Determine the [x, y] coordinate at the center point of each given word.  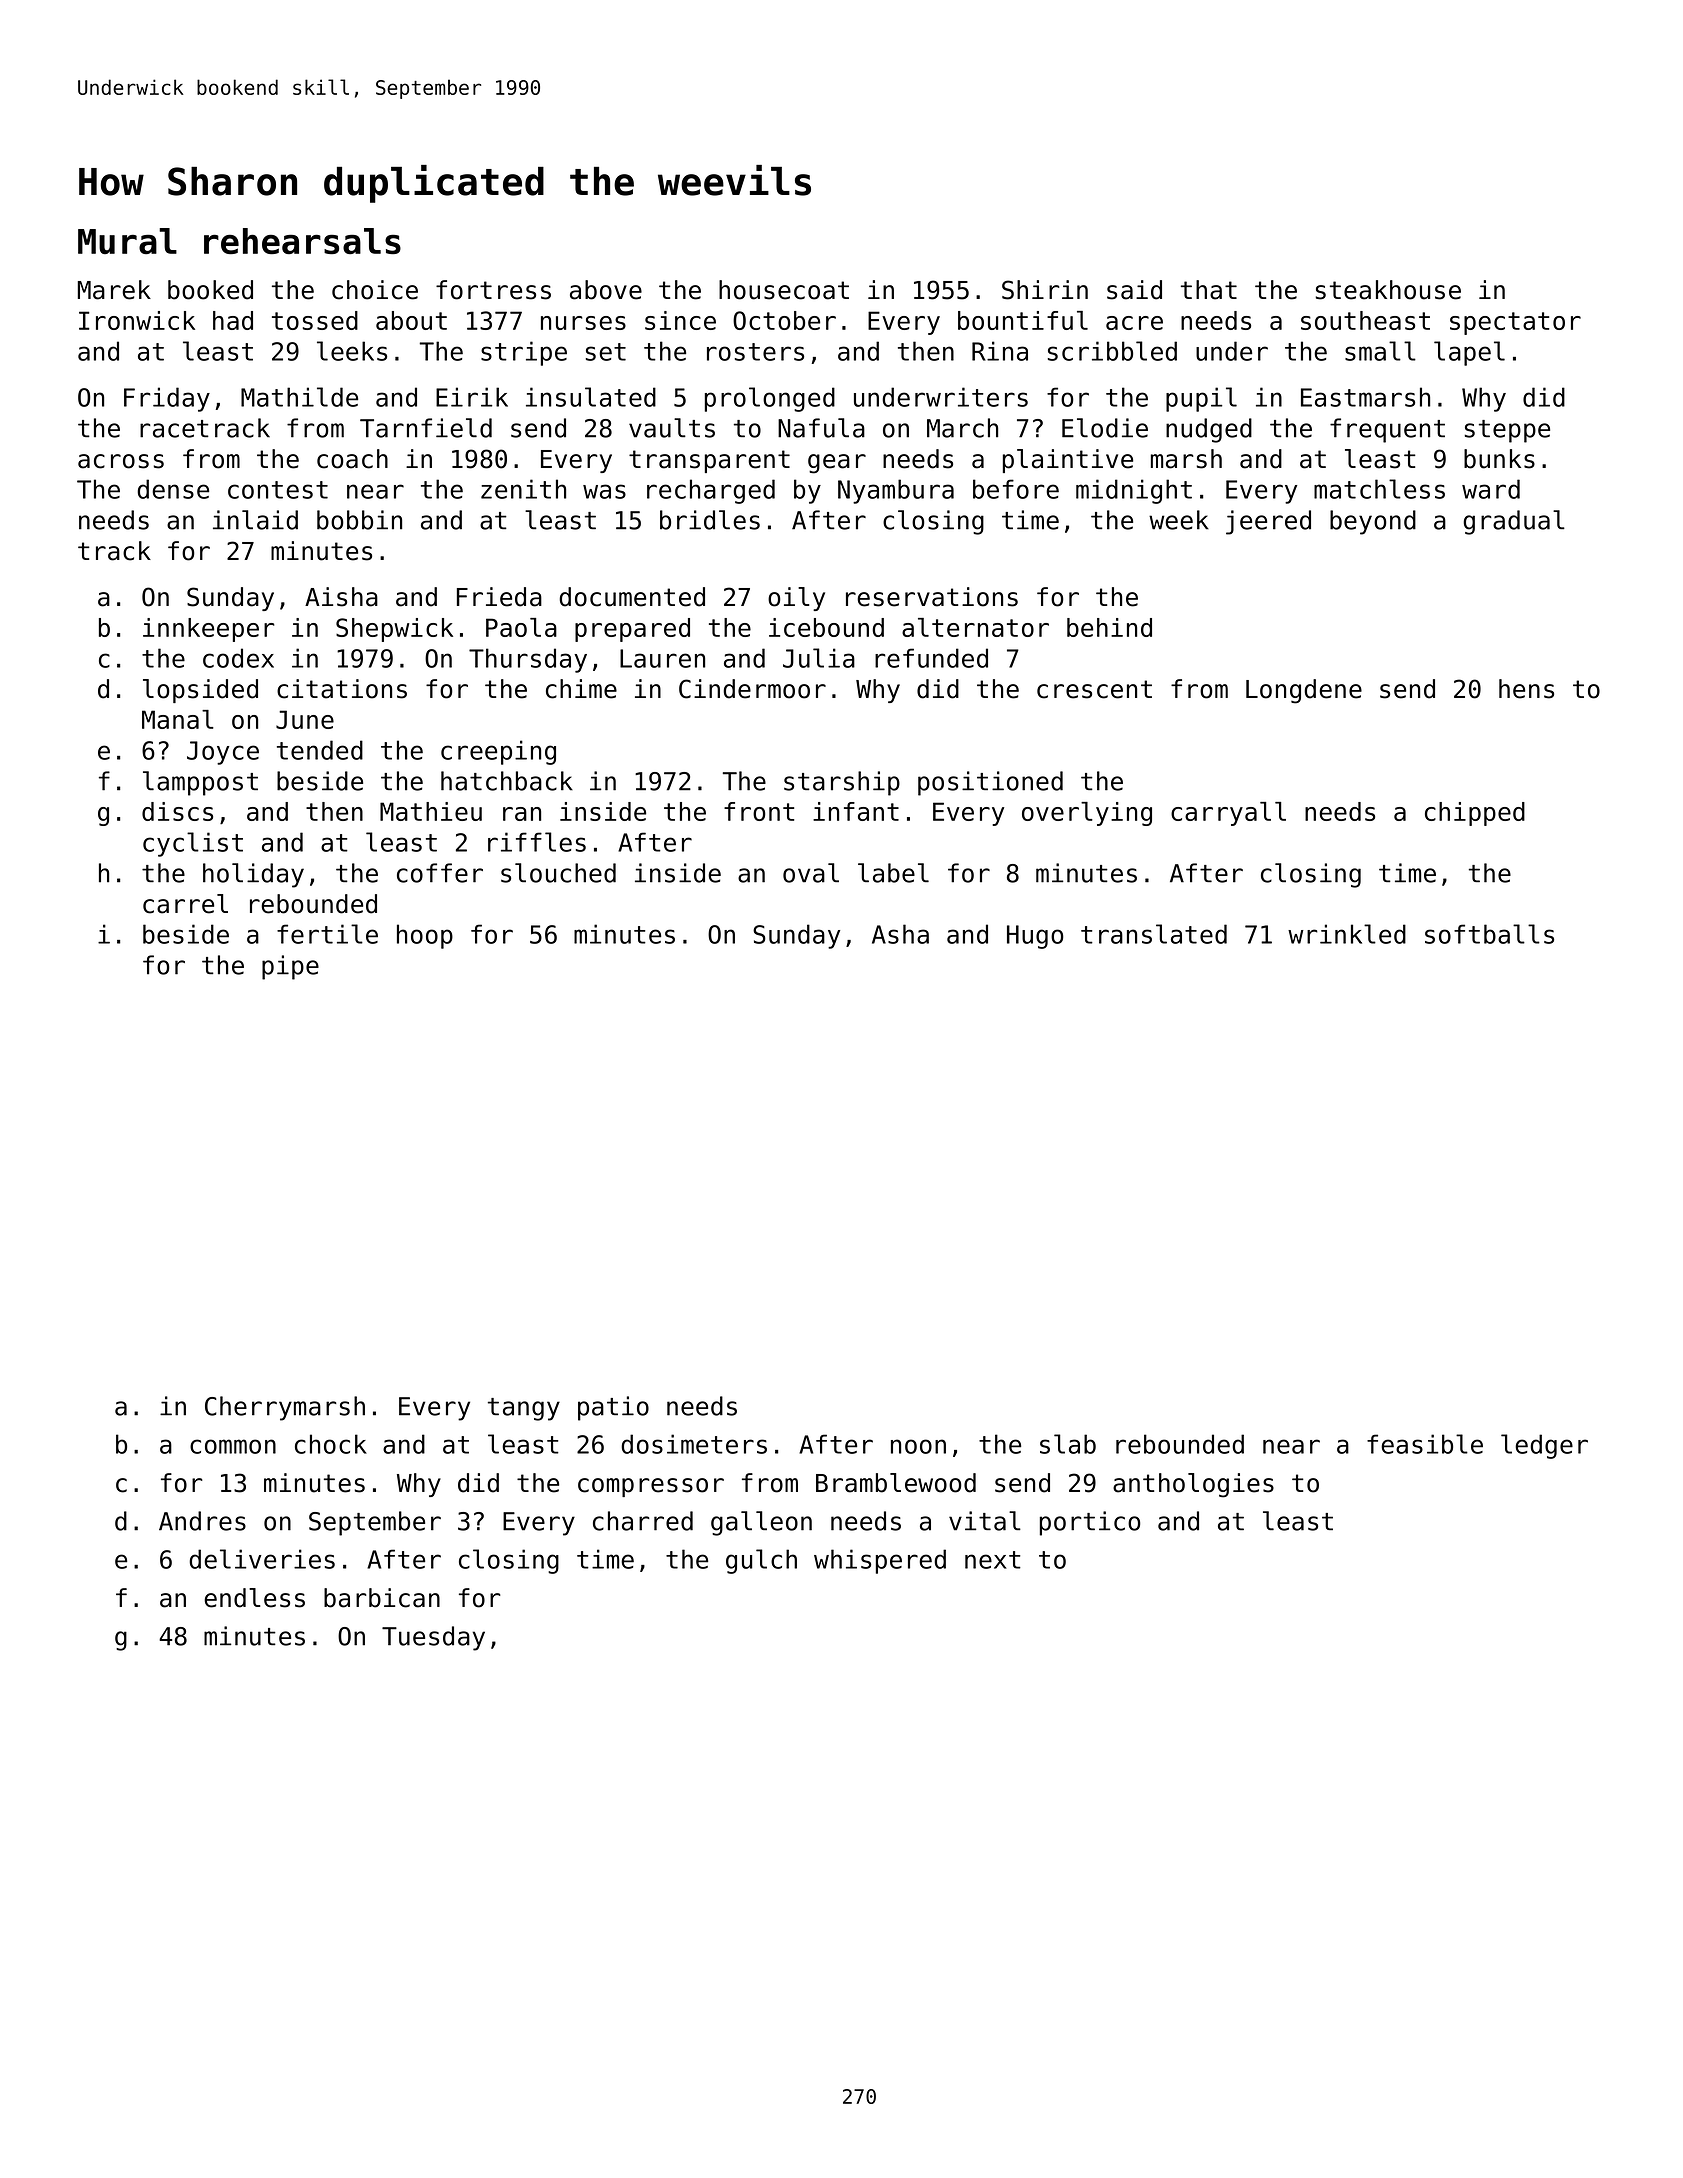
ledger [1544, 1446]
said [1134, 290]
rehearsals [302, 241]
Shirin [1045, 290]
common [233, 1446]
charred [643, 1521]
